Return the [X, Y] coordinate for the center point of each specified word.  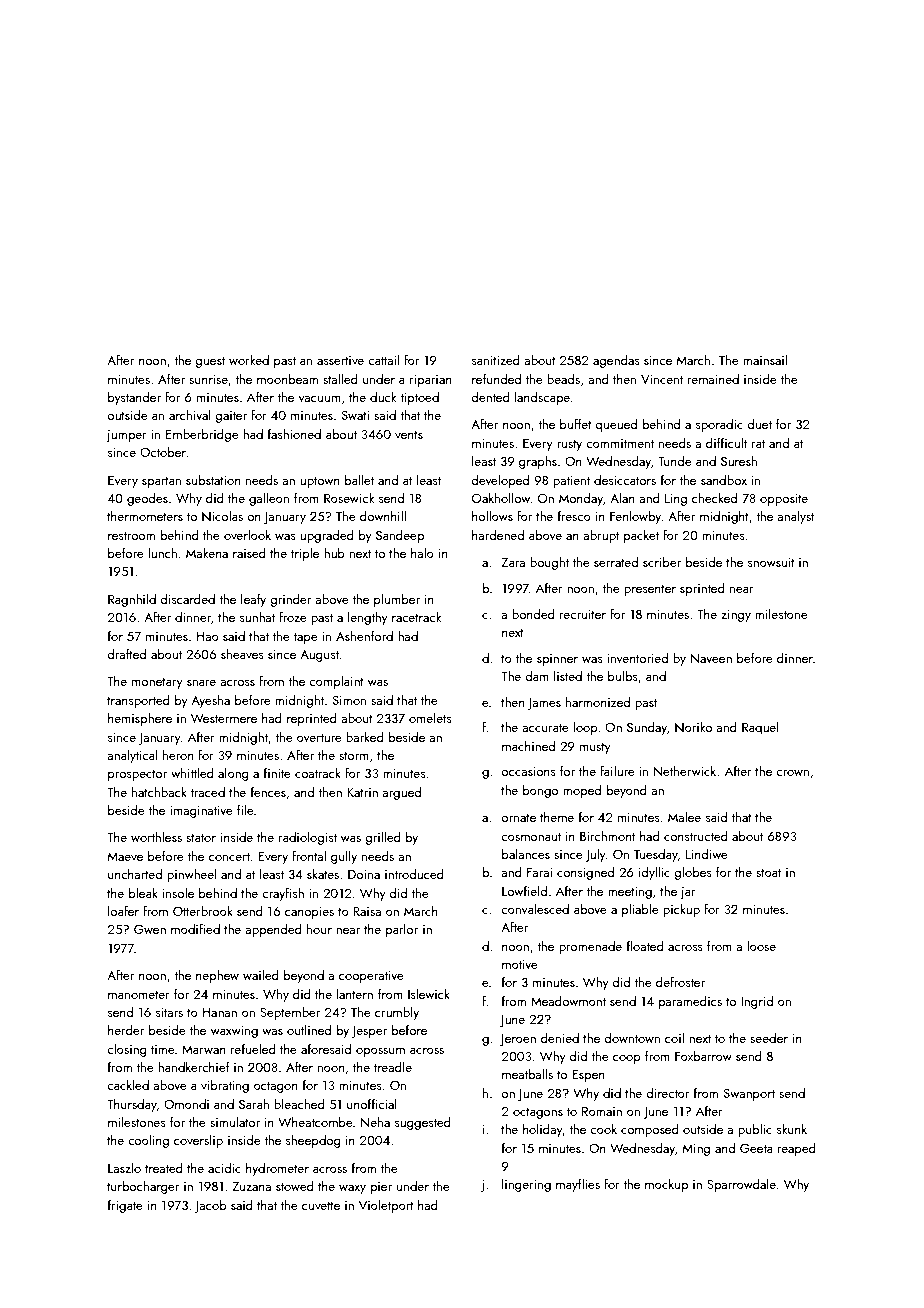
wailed [261, 975]
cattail [383, 359]
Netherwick [685, 771]
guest [210, 362]
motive [520, 964]
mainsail [765, 360]
